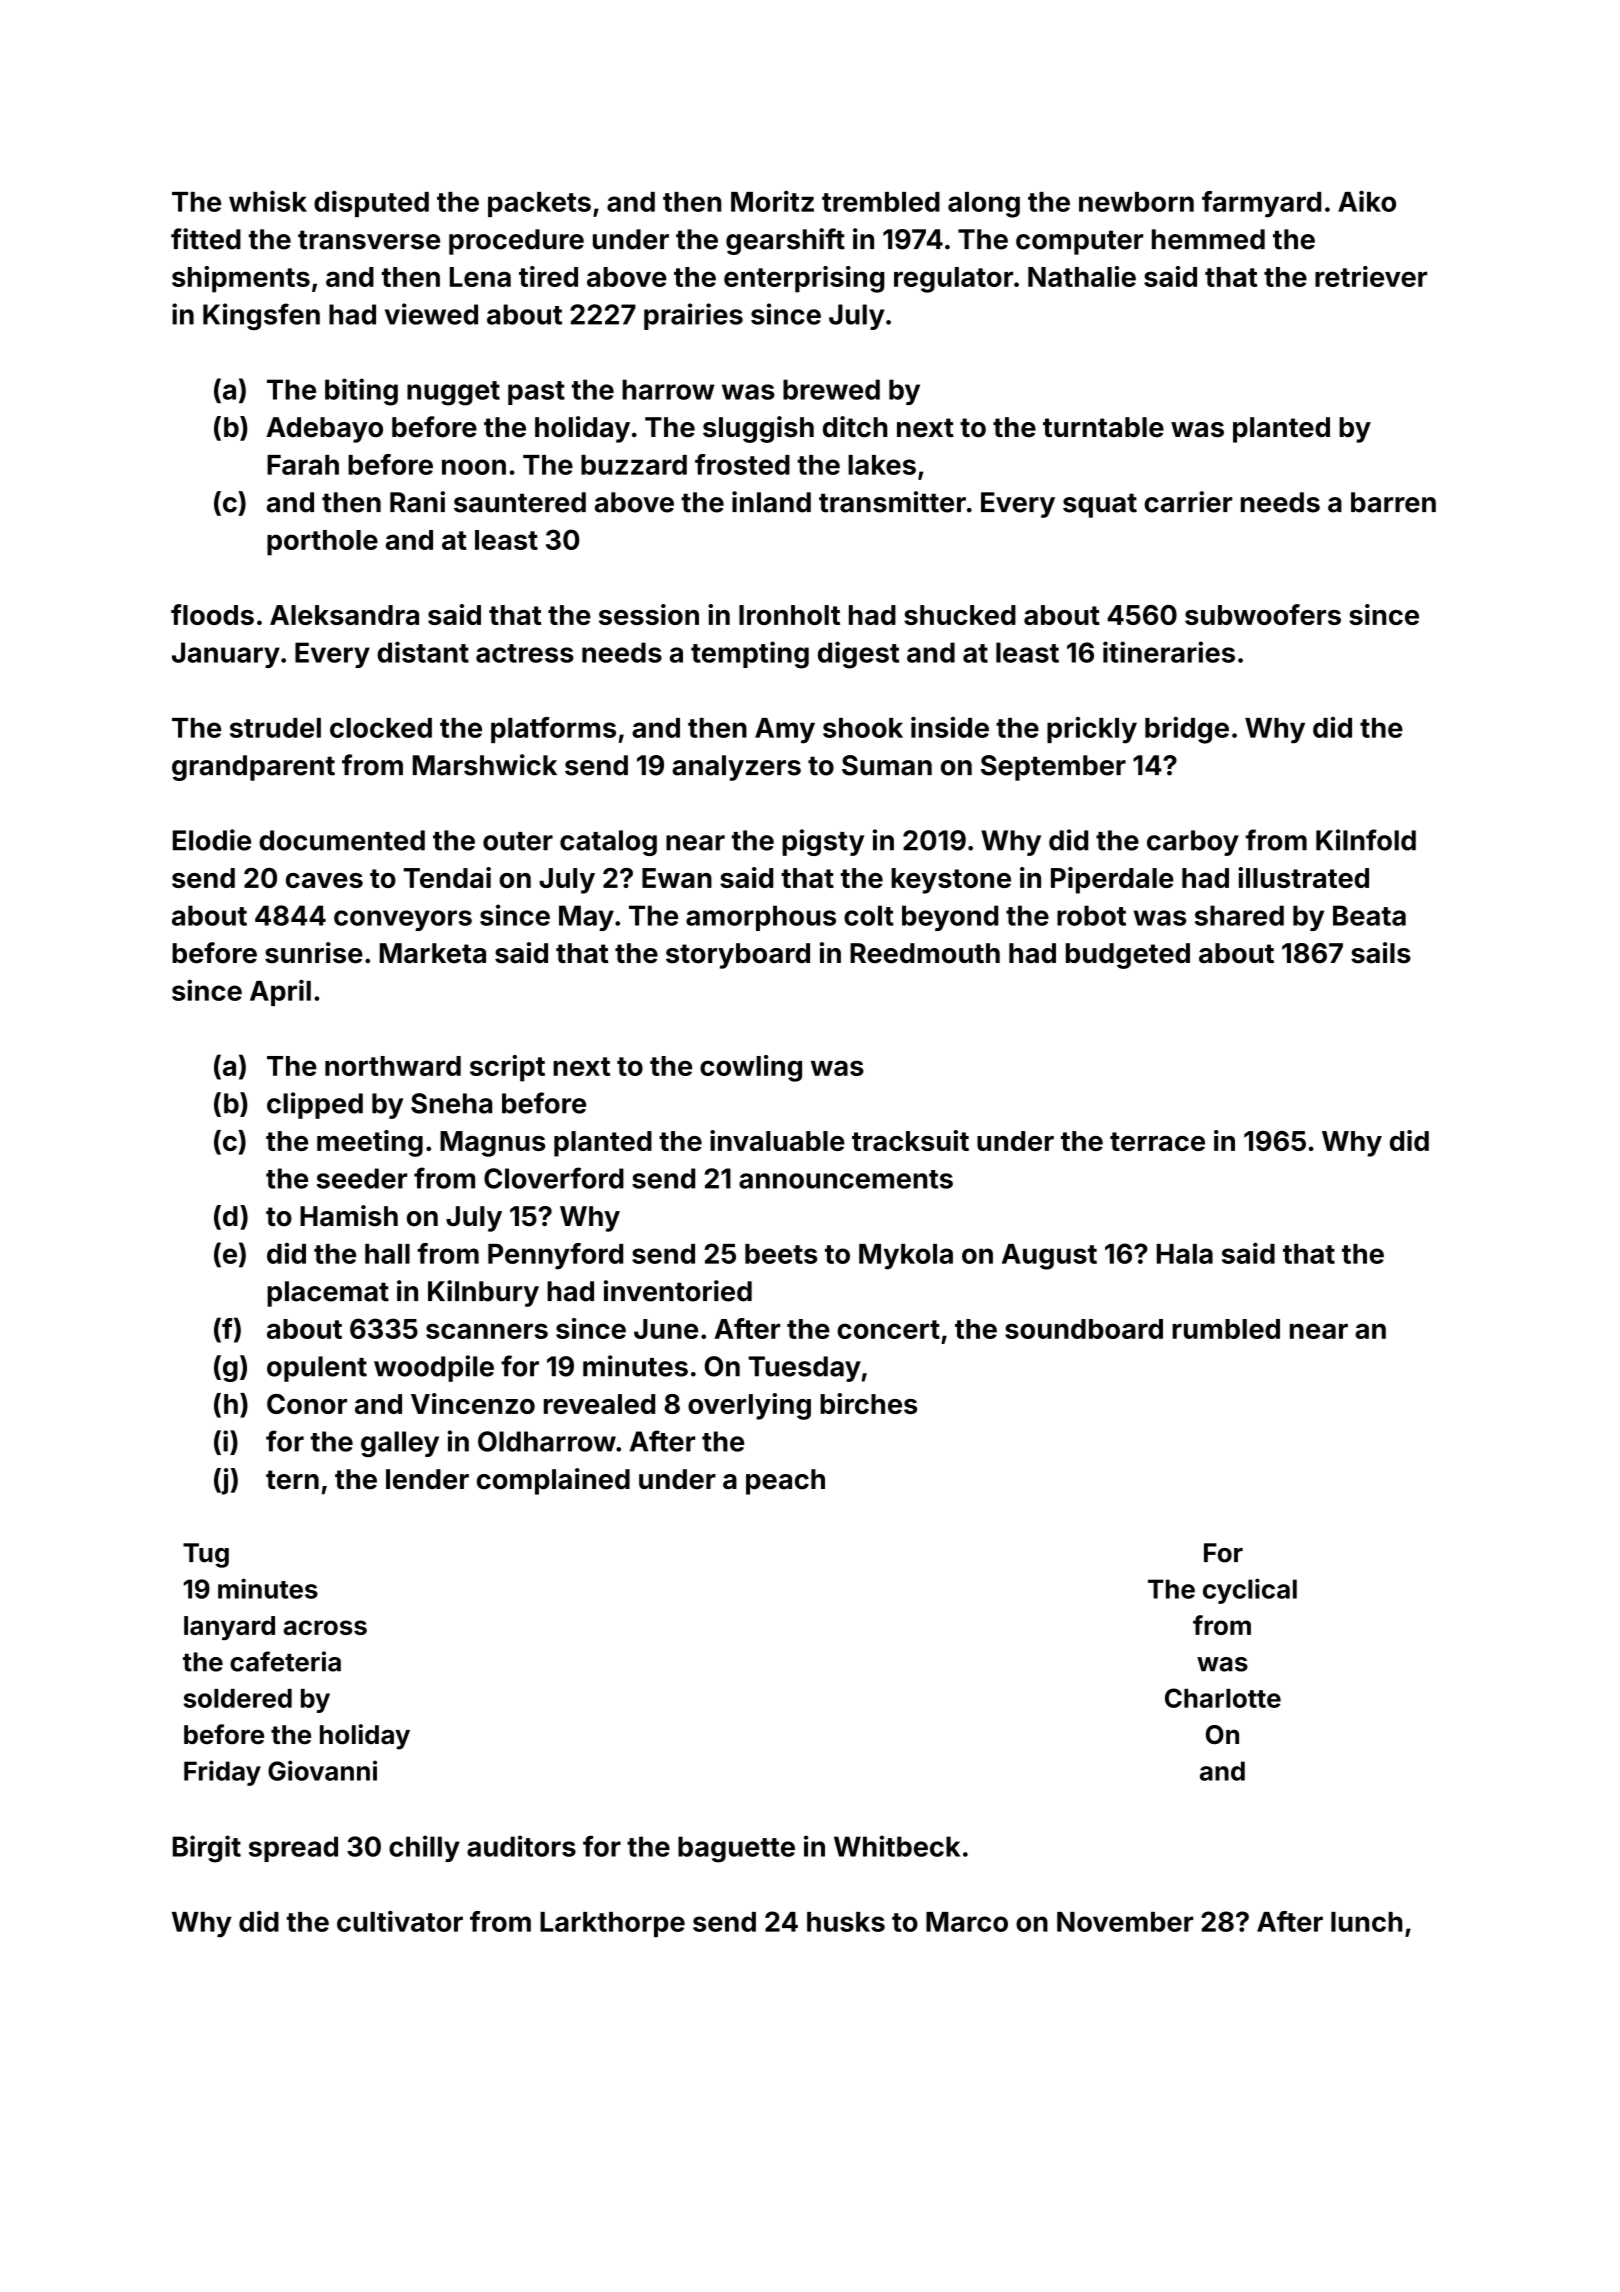 This screenshot has height=2292, width=1620. Describe the element at coordinates (1169, 652) in the screenshot. I see `itineraries` at that location.
